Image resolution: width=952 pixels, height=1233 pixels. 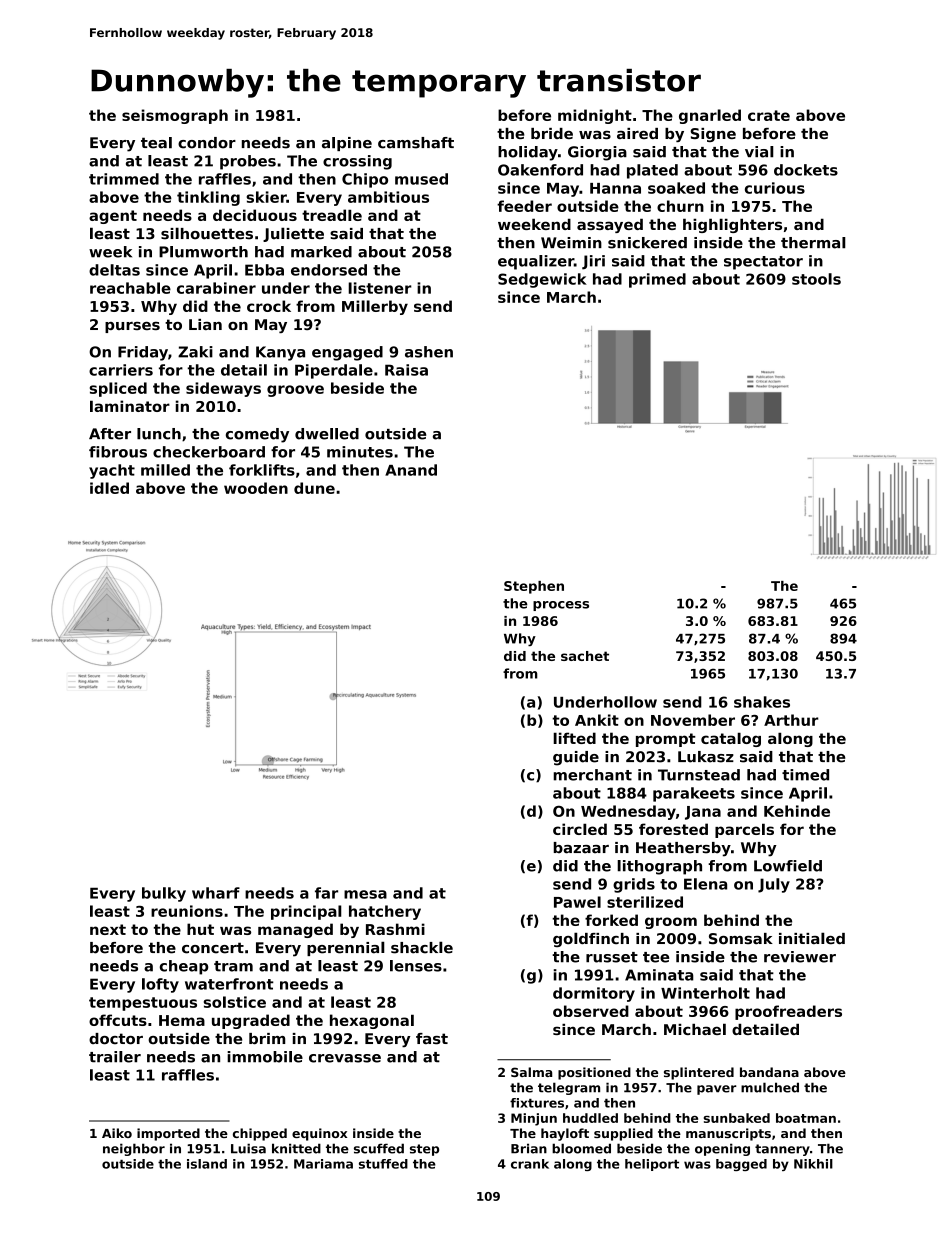 What do you see at coordinates (816, 279) in the screenshot?
I see `stools` at bounding box center [816, 279].
